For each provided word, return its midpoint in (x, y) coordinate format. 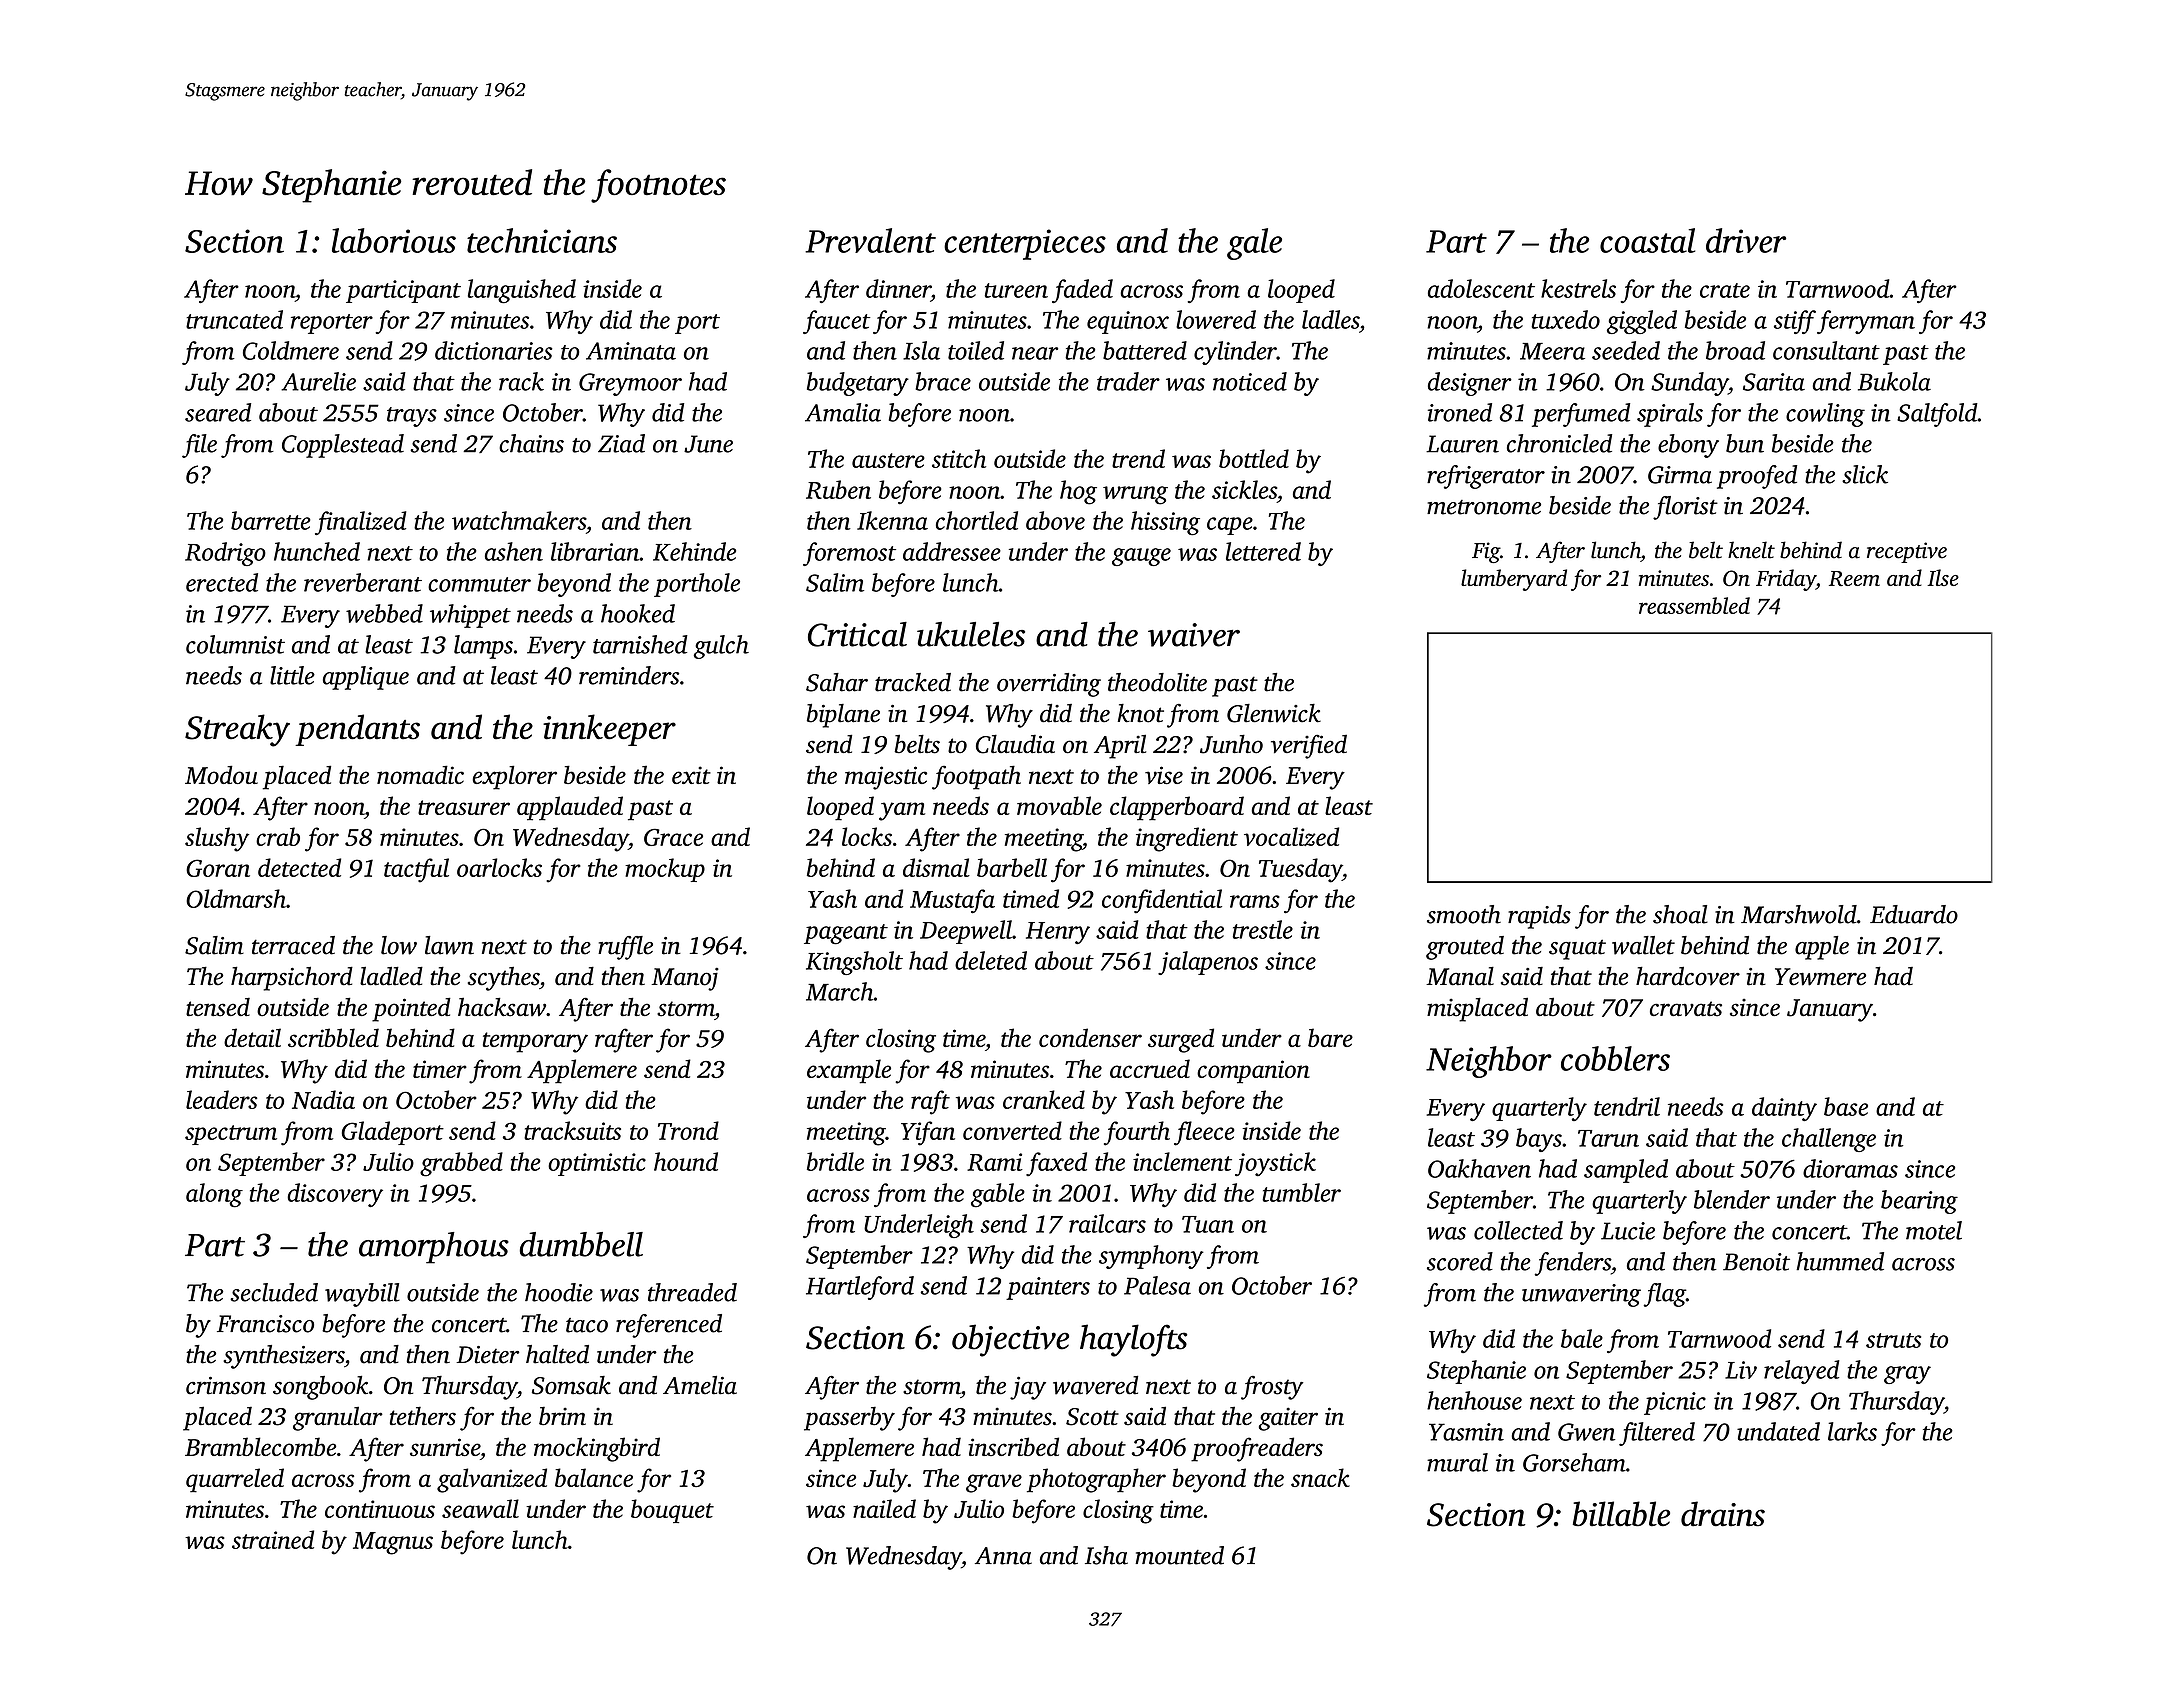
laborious (394, 240)
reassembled (1694, 605)
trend (1138, 458)
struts (1893, 1340)
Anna (1003, 1556)
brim (562, 1416)
